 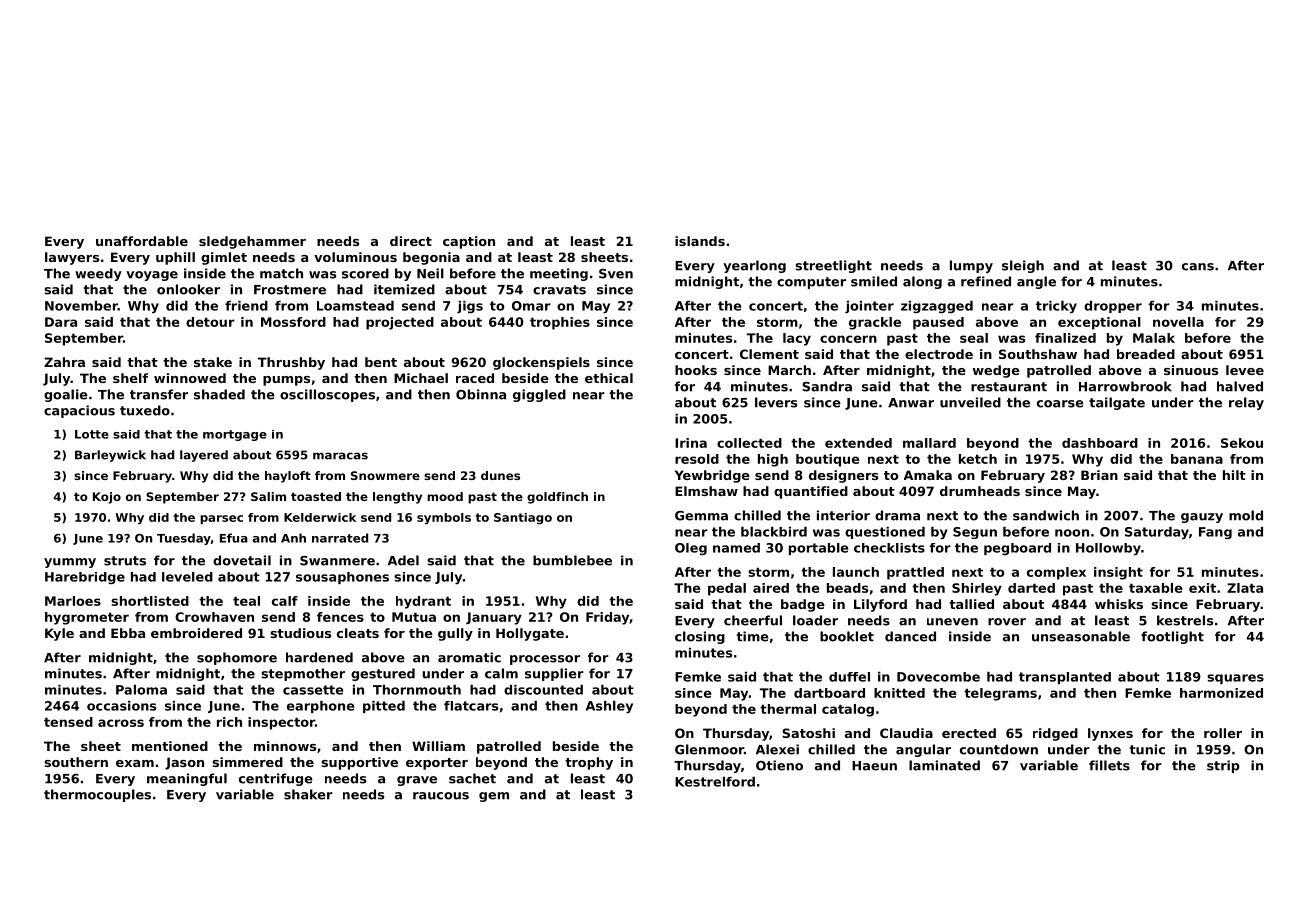 I want to click on novella, so click(x=1178, y=322).
